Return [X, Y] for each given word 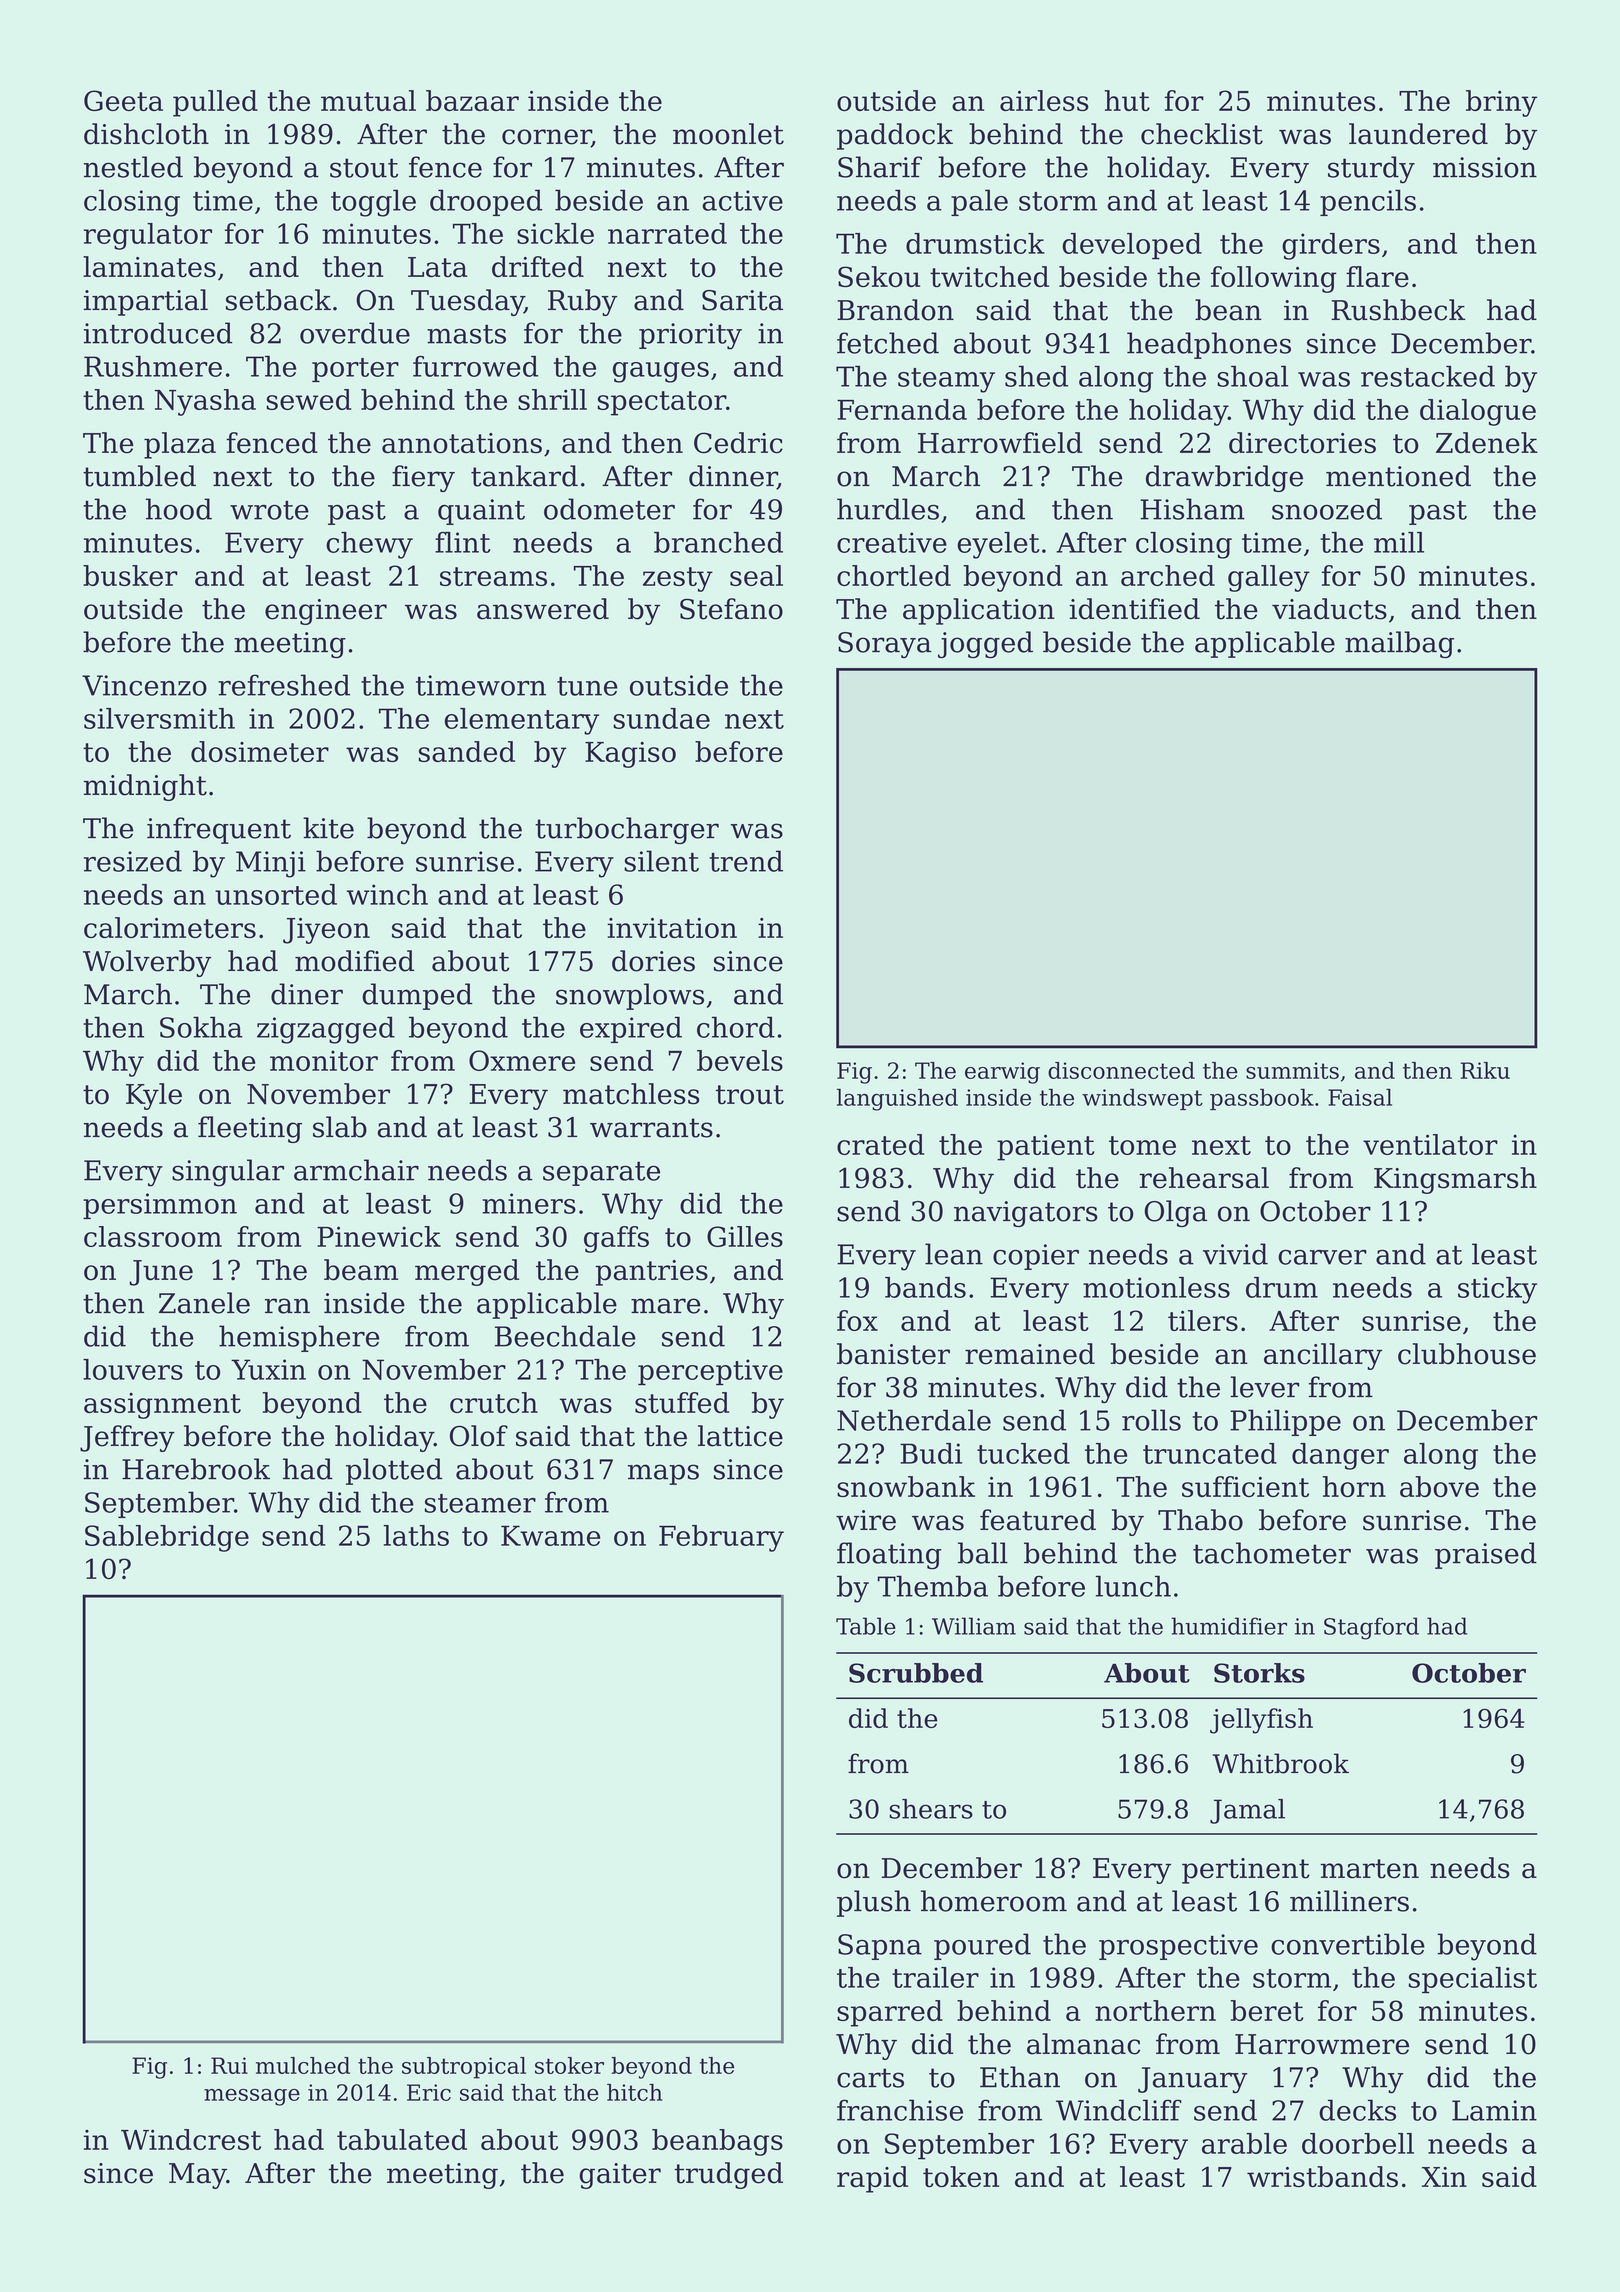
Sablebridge [167, 1538]
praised [1486, 1555]
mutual [368, 100]
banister [893, 1354]
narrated [667, 233]
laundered [1418, 134]
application [979, 611]
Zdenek [1487, 443]
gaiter [620, 2176]
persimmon [160, 1206]
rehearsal [1204, 1178]
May [198, 2176]
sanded [467, 751]
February [721, 1538]
